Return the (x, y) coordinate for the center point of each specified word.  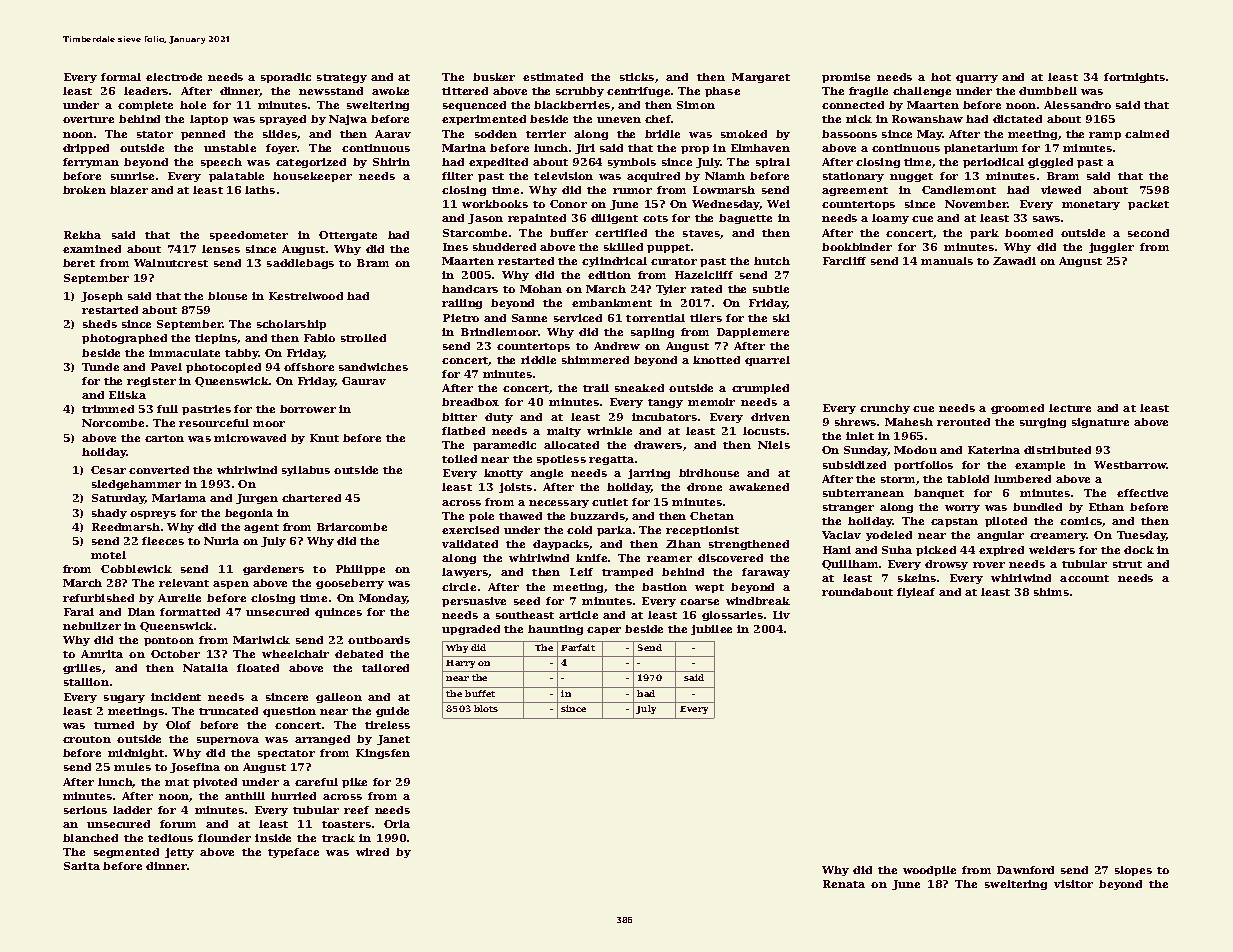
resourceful (214, 423)
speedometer (249, 236)
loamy (890, 219)
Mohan (541, 289)
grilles (82, 669)
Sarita (82, 866)
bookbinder (857, 247)
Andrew (617, 346)
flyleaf (916, 593)
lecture (1070, 408)
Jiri (585, 149)
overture (88, 119)
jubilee (711, 630)
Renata (844, 884)
